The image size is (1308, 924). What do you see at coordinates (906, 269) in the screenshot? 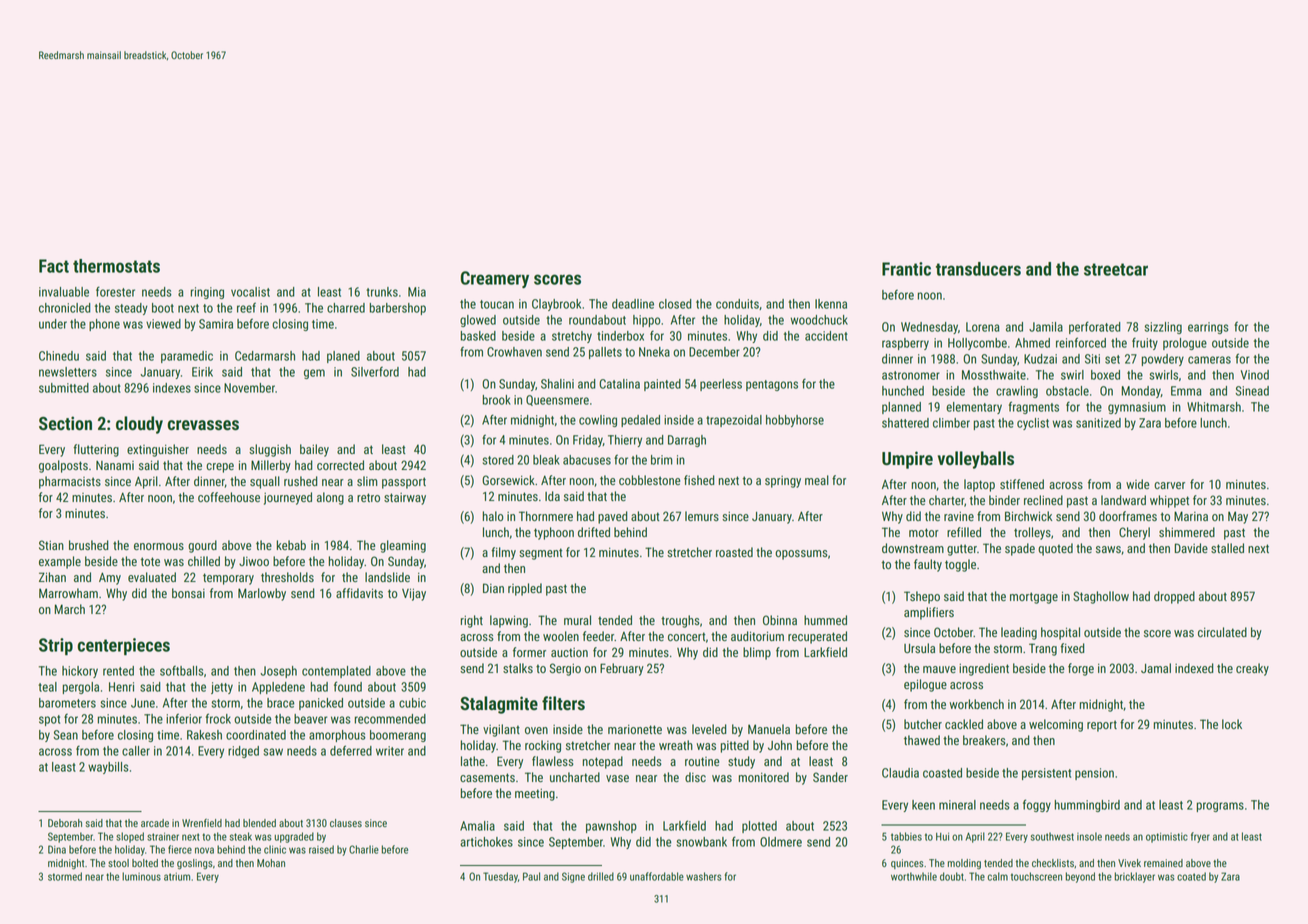
I see `Frantic` at bounding box center [906, 269].
